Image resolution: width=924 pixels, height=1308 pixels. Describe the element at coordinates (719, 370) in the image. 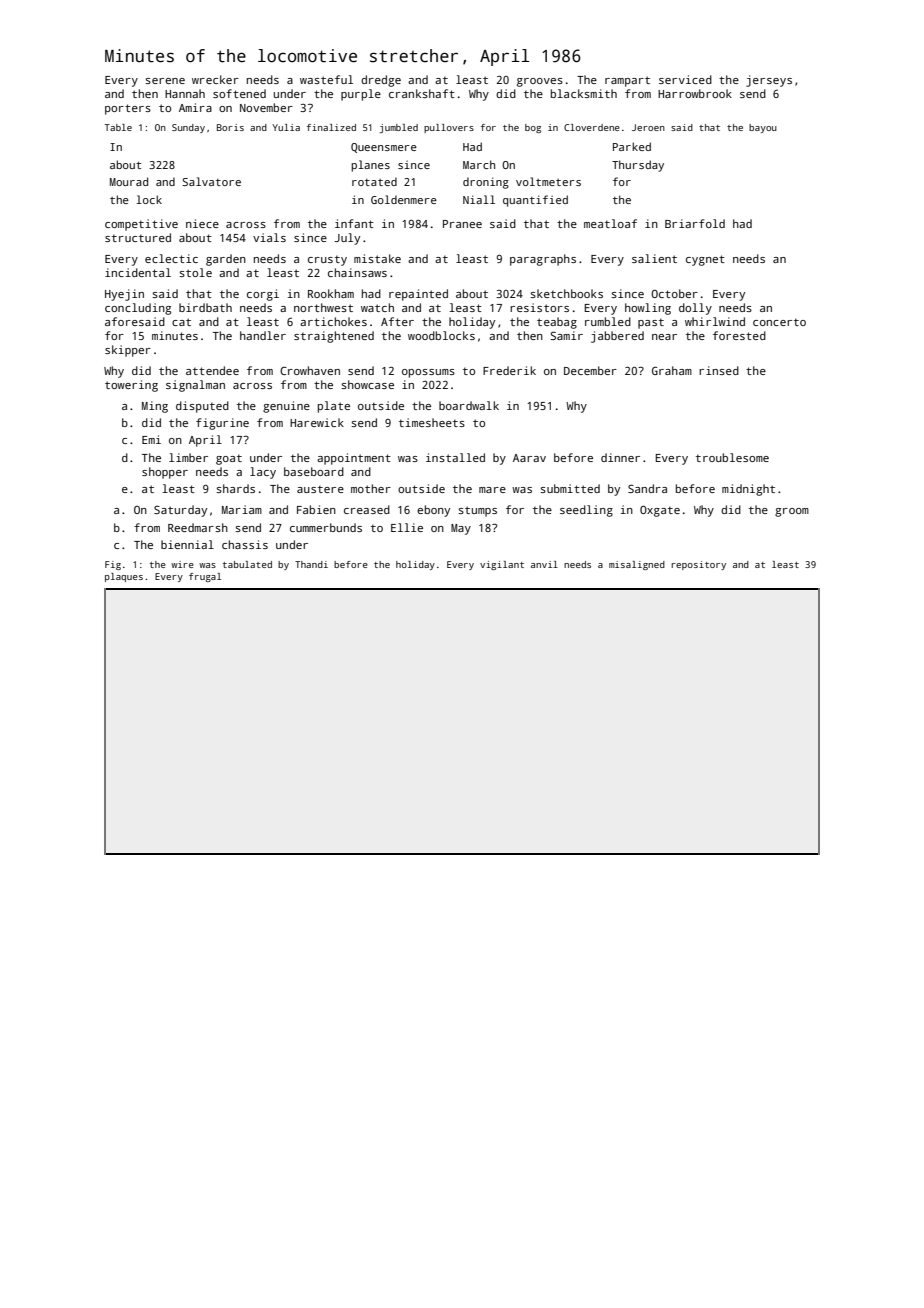

I see `rinsed` at that location.
